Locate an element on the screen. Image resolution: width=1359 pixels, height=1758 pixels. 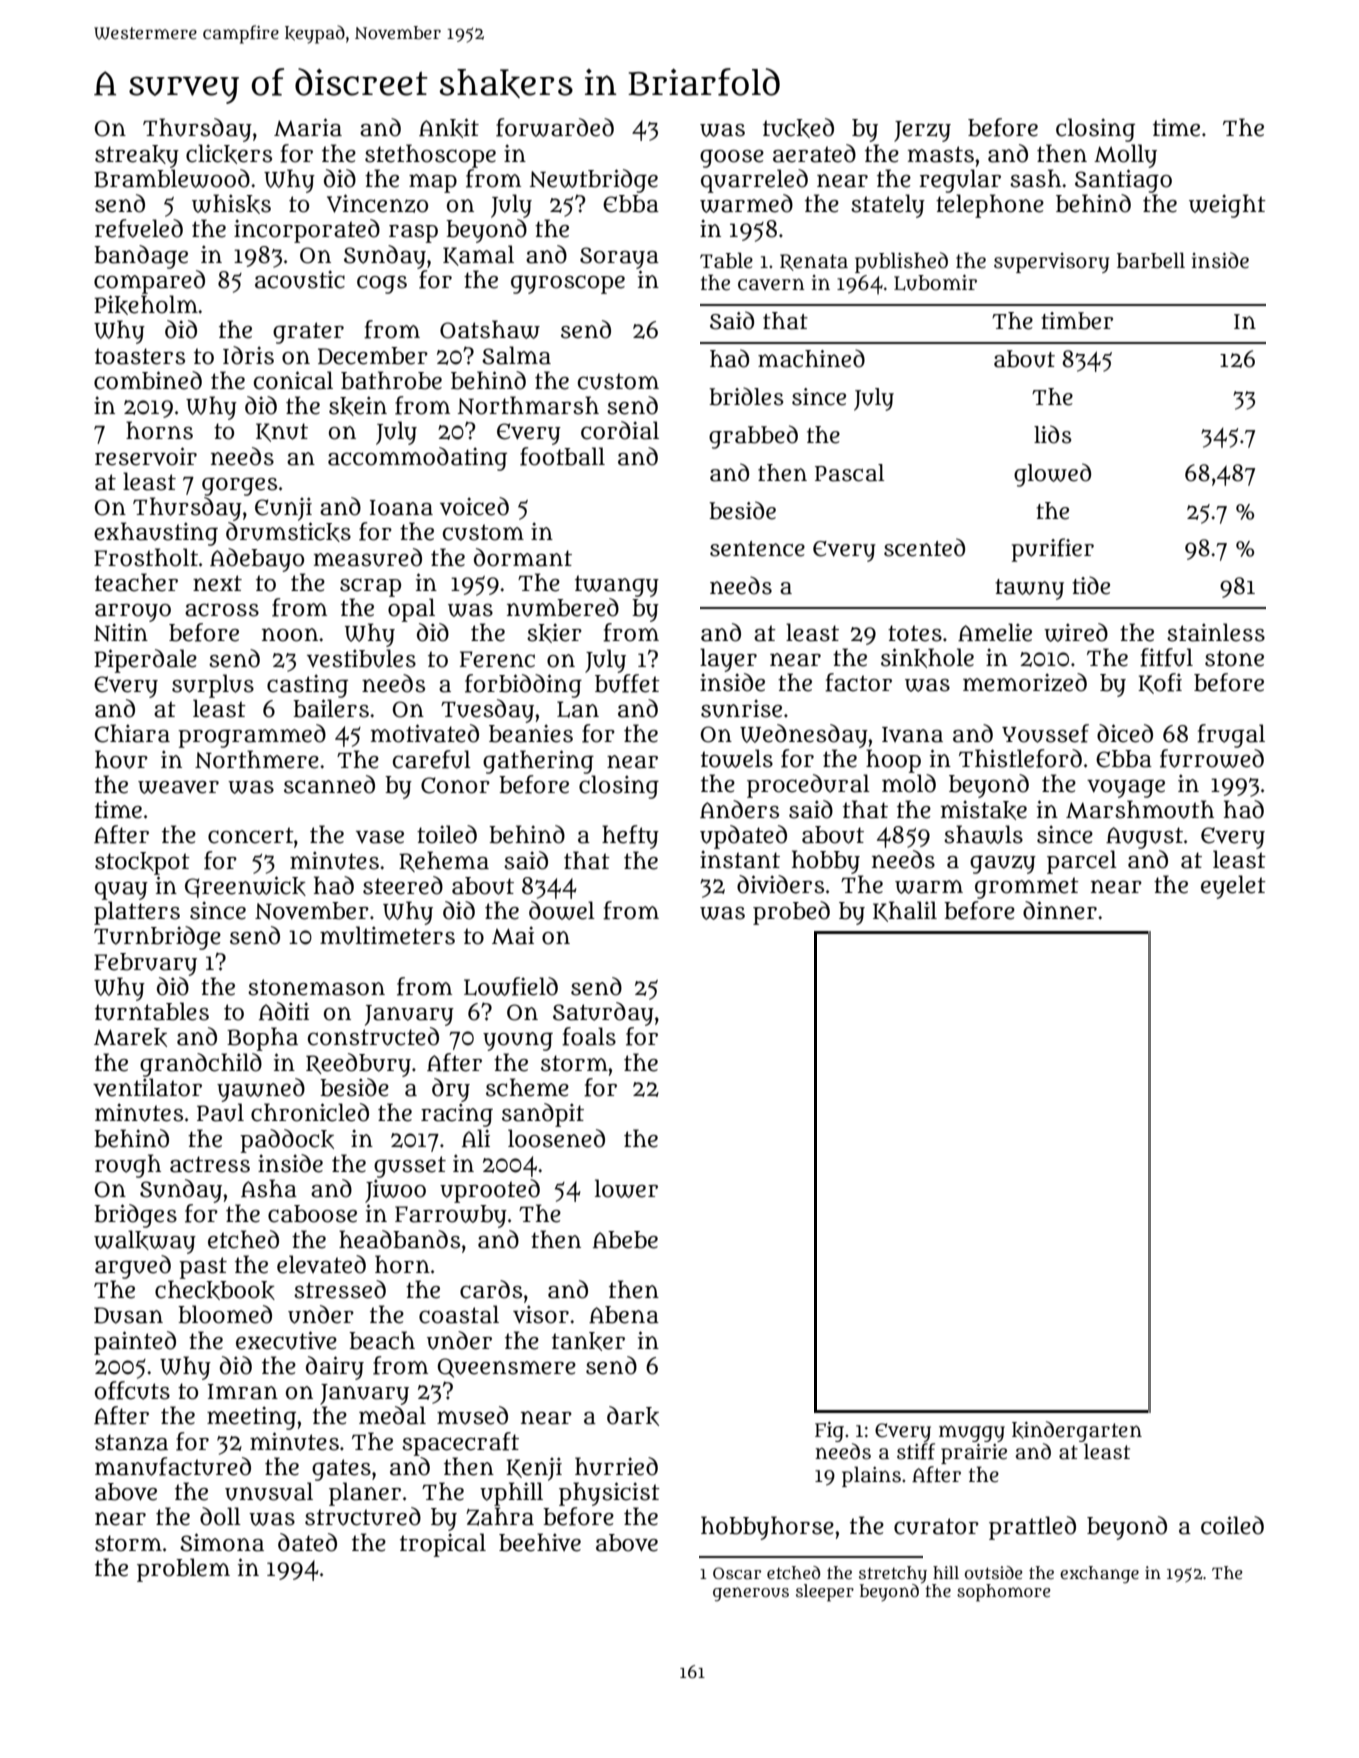
scanned is located at coordinates (329, 784).
